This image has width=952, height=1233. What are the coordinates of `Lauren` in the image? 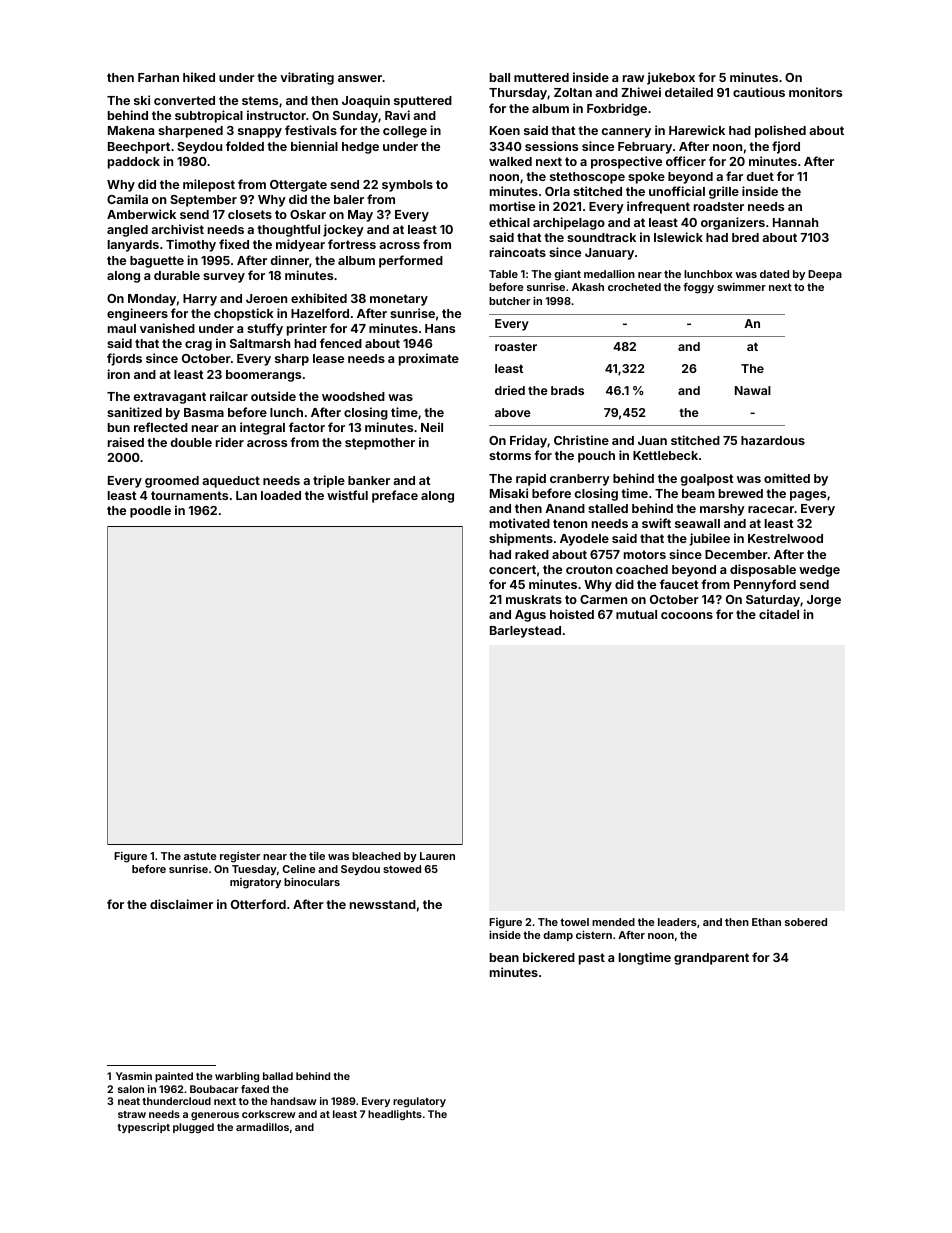 It's located at (437, 856).
